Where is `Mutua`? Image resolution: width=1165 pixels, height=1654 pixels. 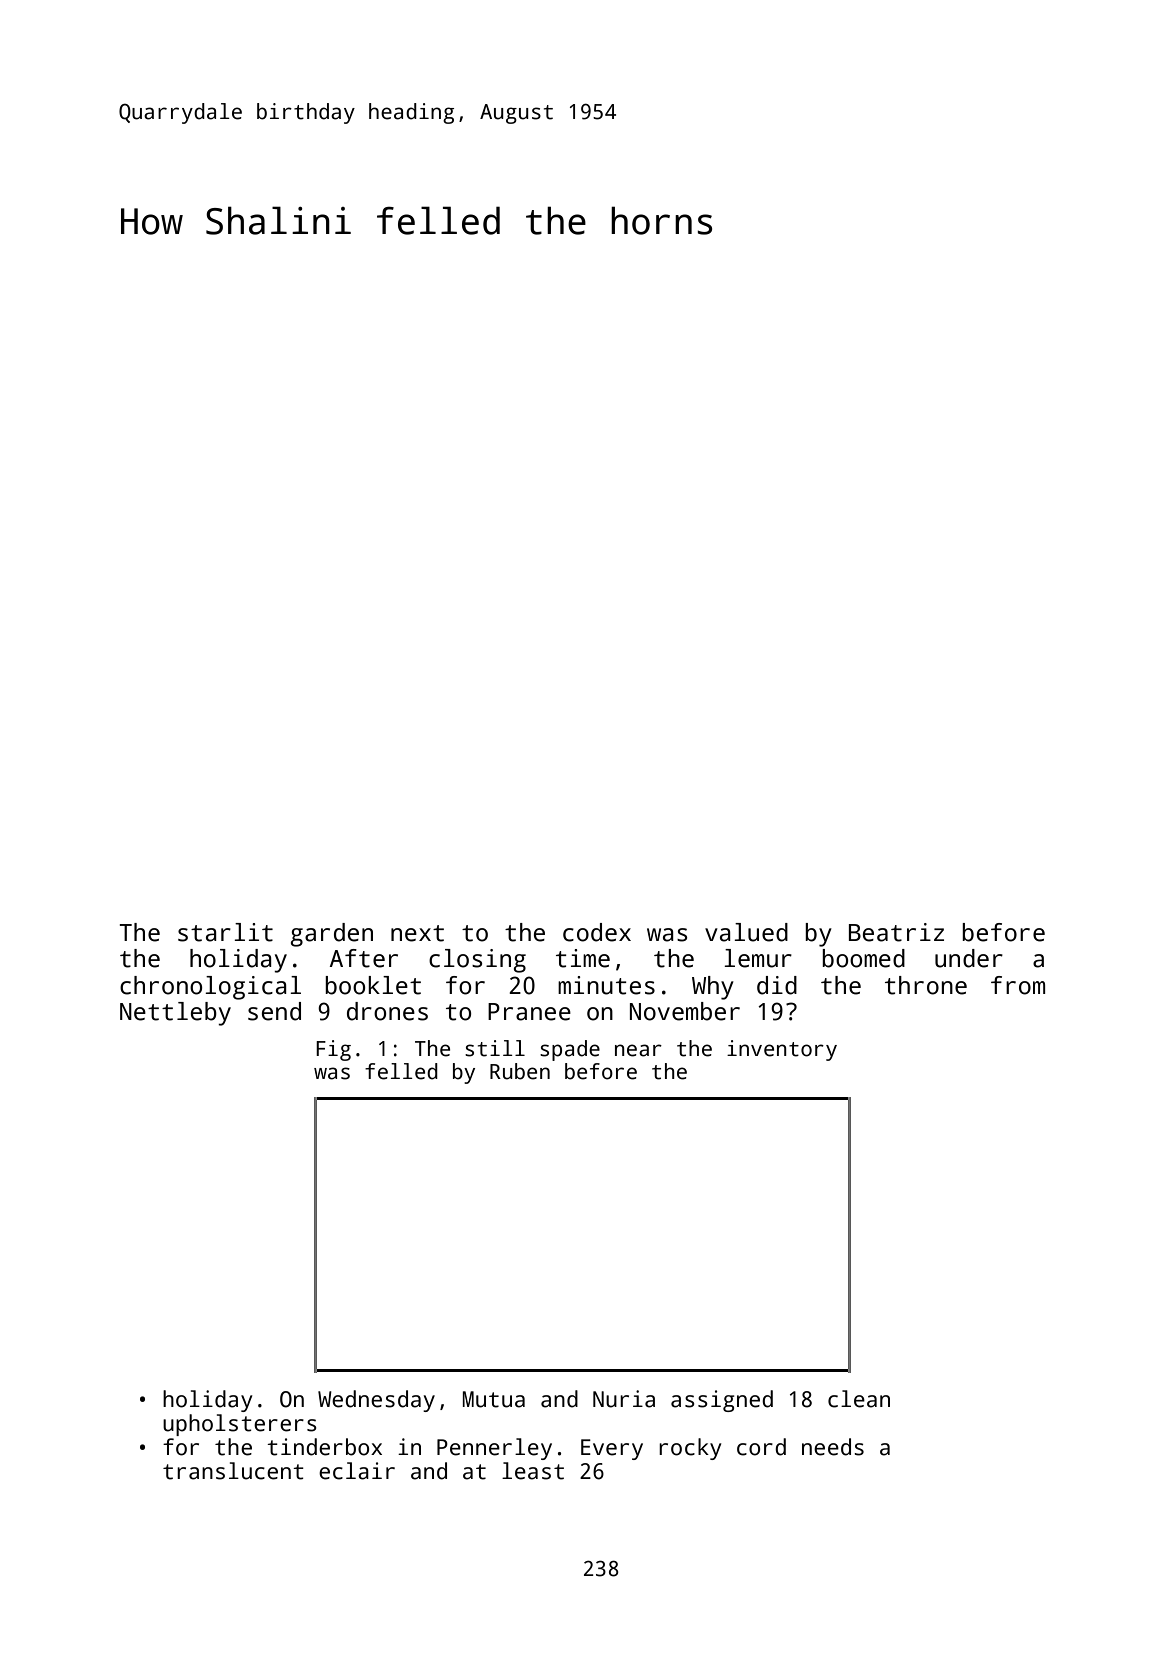 Mutua is located at coordinates (494, 1399).
